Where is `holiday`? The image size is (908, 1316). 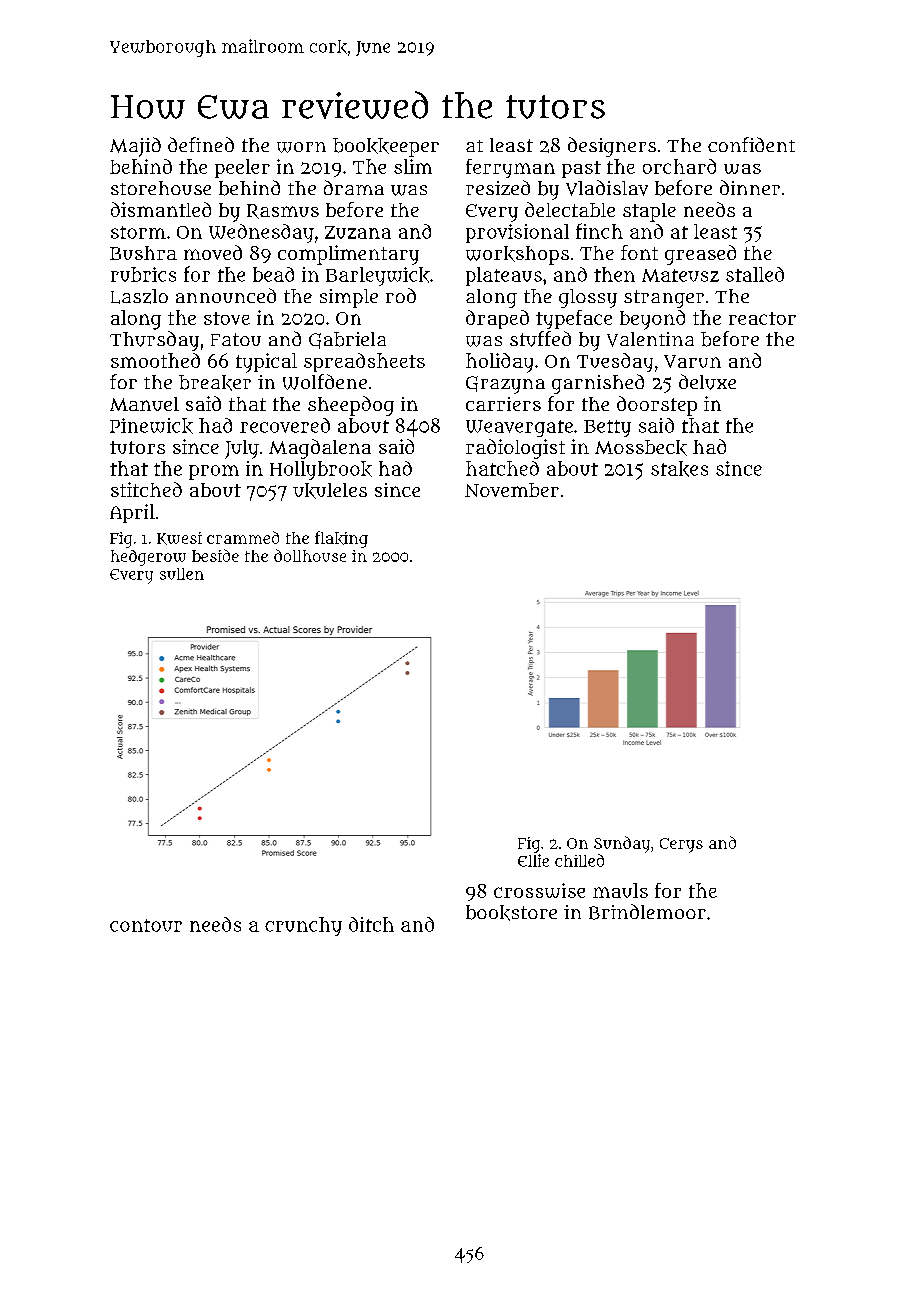 holiday is located at coordinates (499, 363).
